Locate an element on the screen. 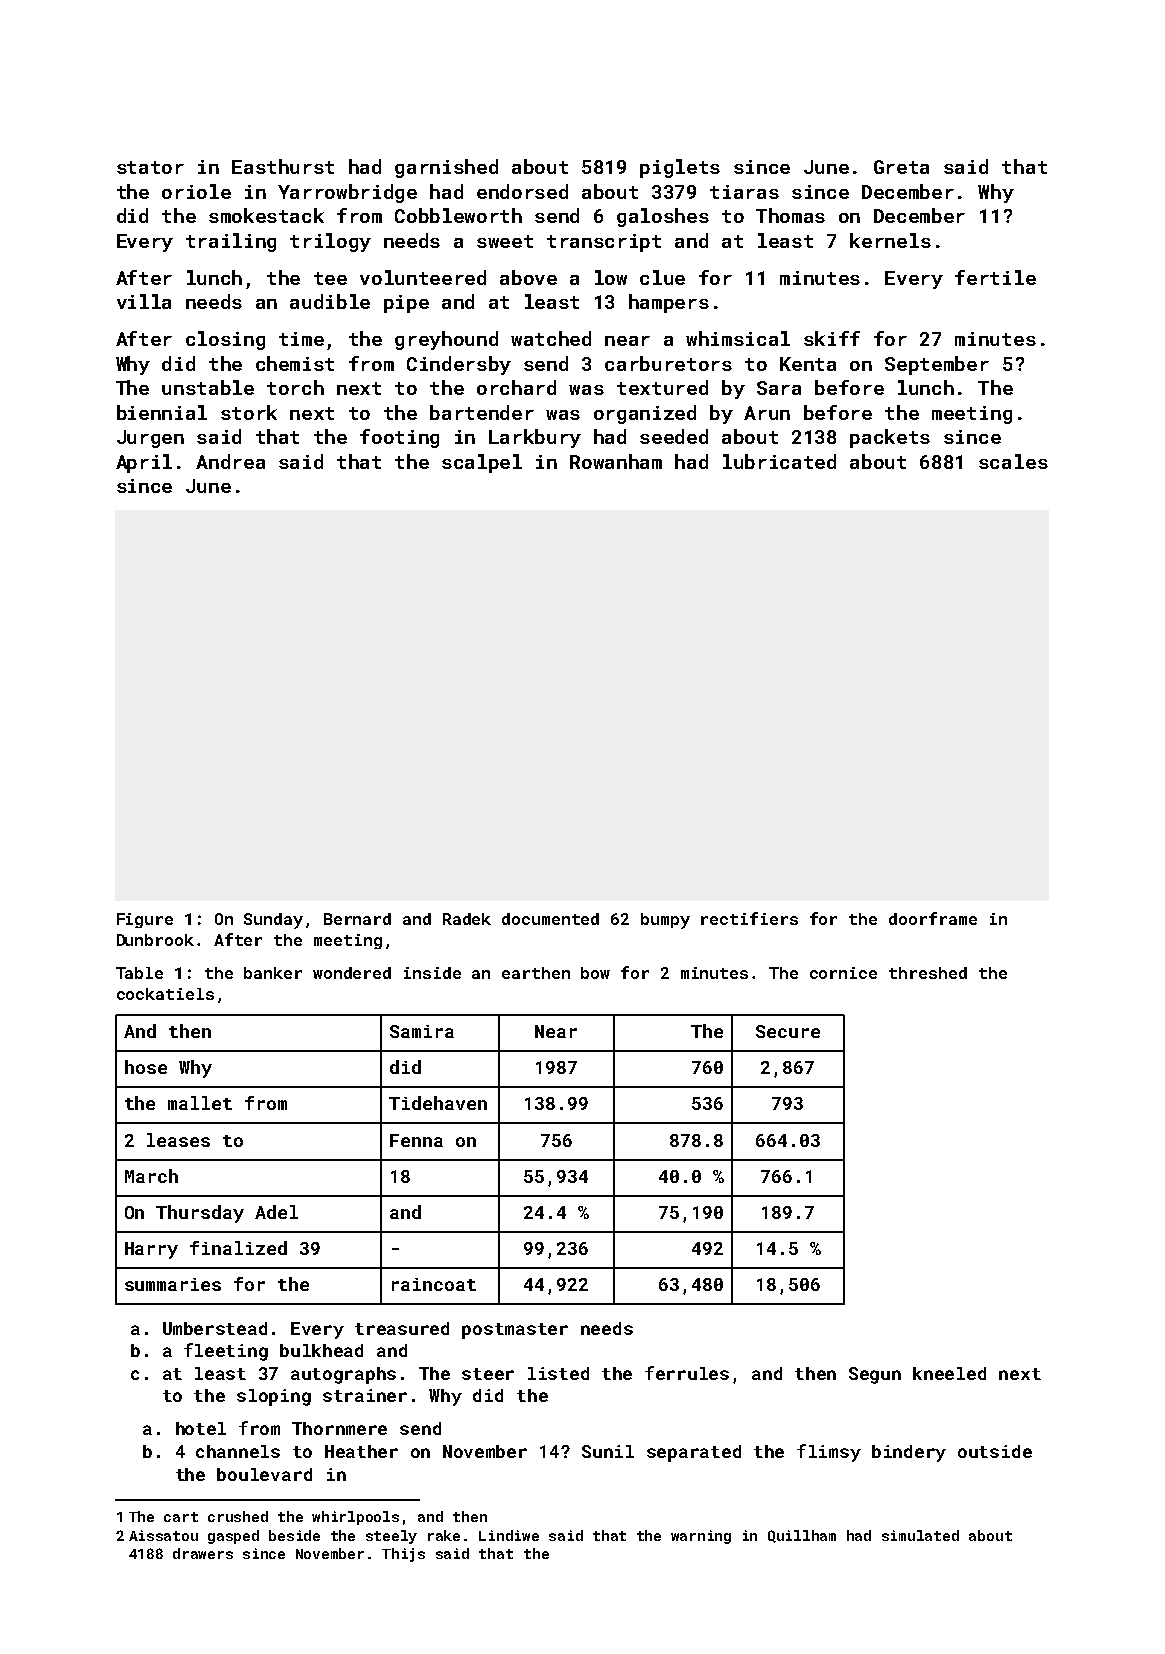 The image size is (1165, 1654). documented is located at coordinates (550, 919).
